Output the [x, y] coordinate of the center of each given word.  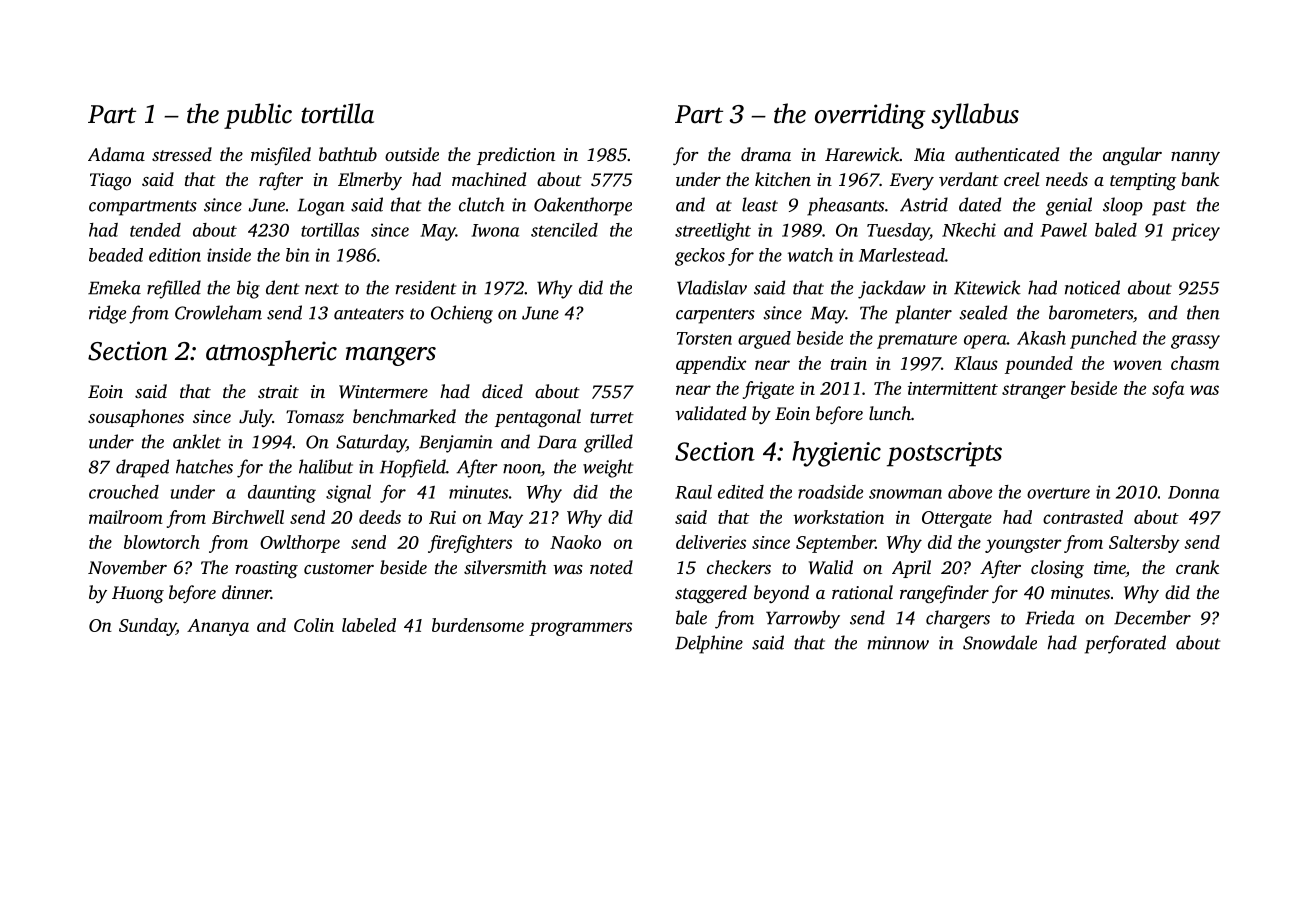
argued [764, 340]
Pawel [1063, 230]
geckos [700, 257]
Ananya [218, 627]
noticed [1092, 287]
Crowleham [218, 312]
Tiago [110, 181]
